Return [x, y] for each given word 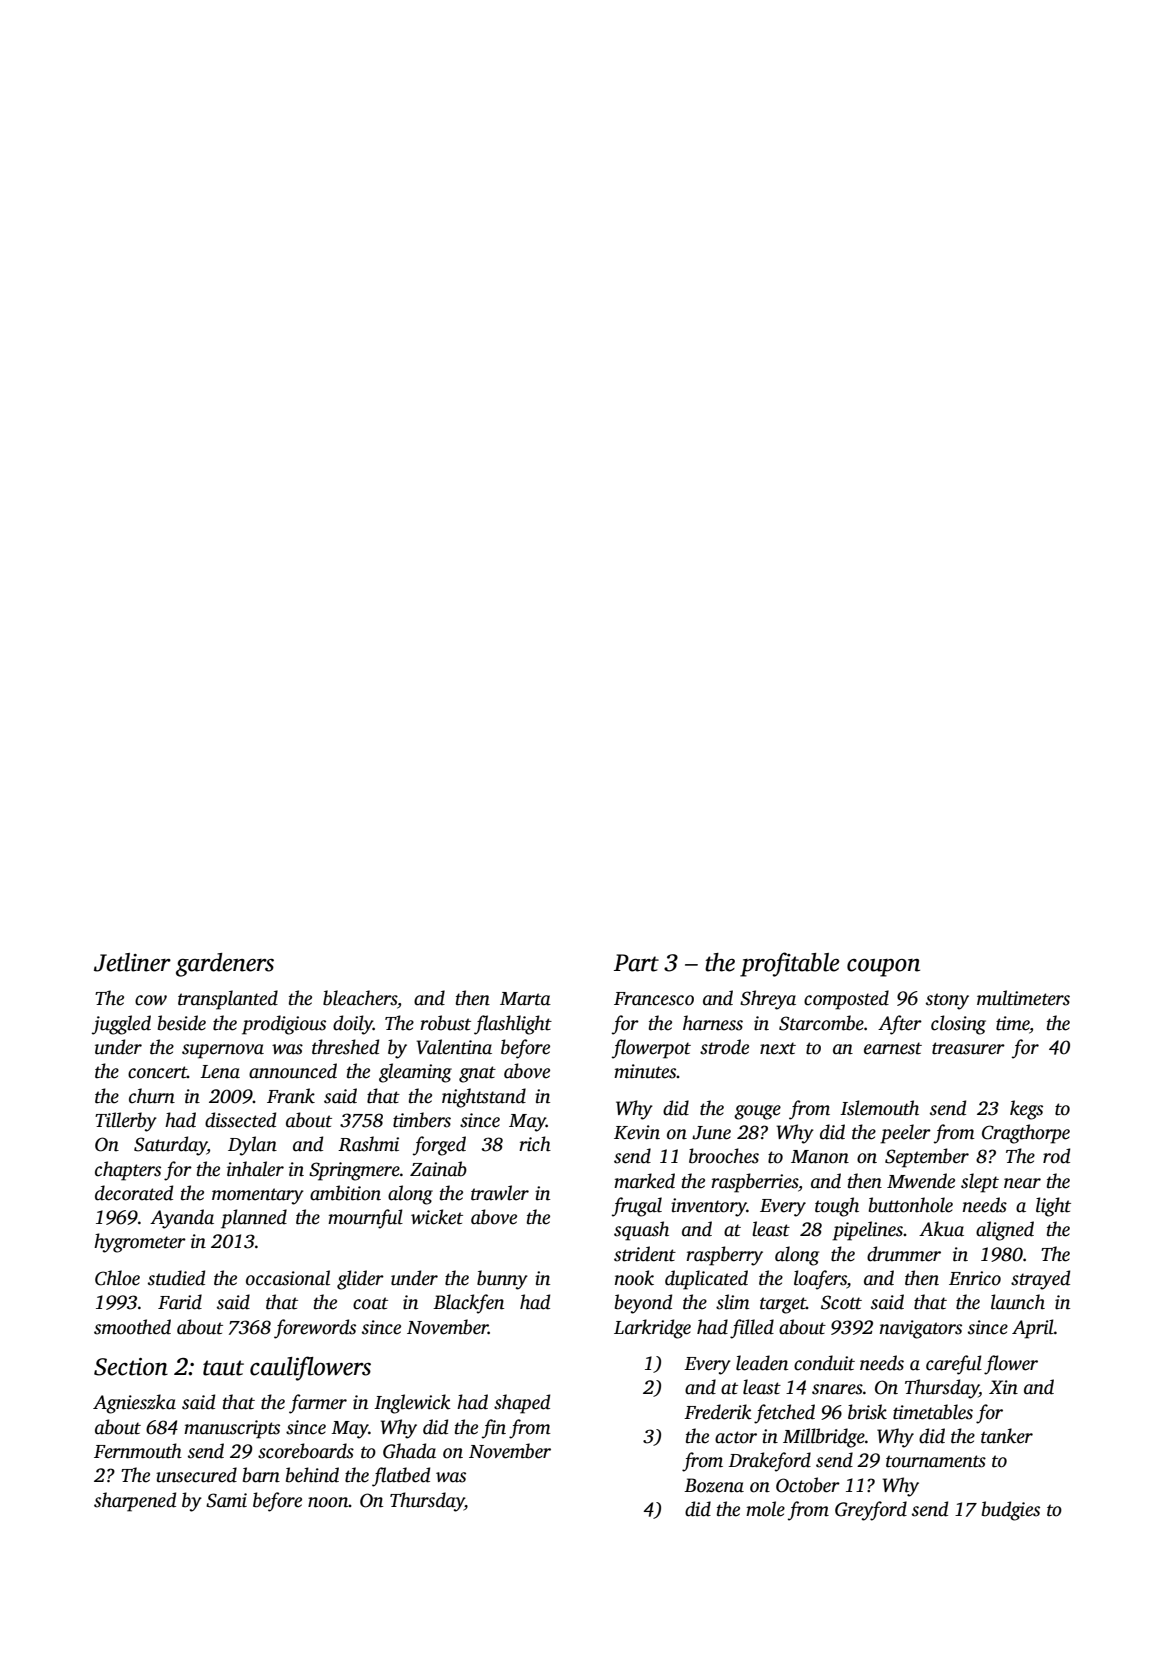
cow [151, 1000]
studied [176, 1278]
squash [641, 1231]
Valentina [454, 1047]
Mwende [921, 1181]
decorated [134, 1193]
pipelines [867, 1231]
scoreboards [306, 1451]
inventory [709, 1207]
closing [958, 1025]
